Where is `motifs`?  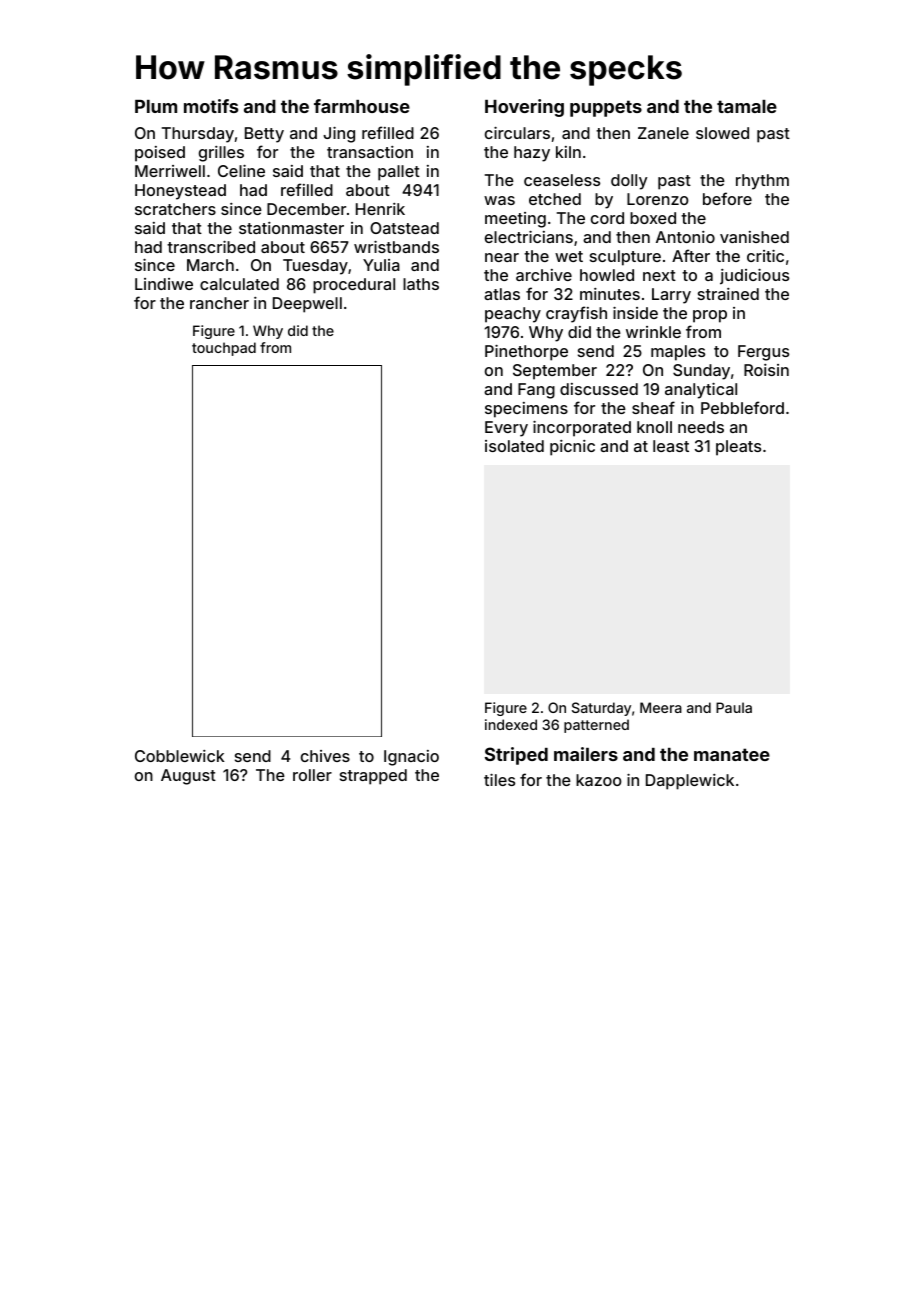 motifs is located at coordinates (211, 106).
